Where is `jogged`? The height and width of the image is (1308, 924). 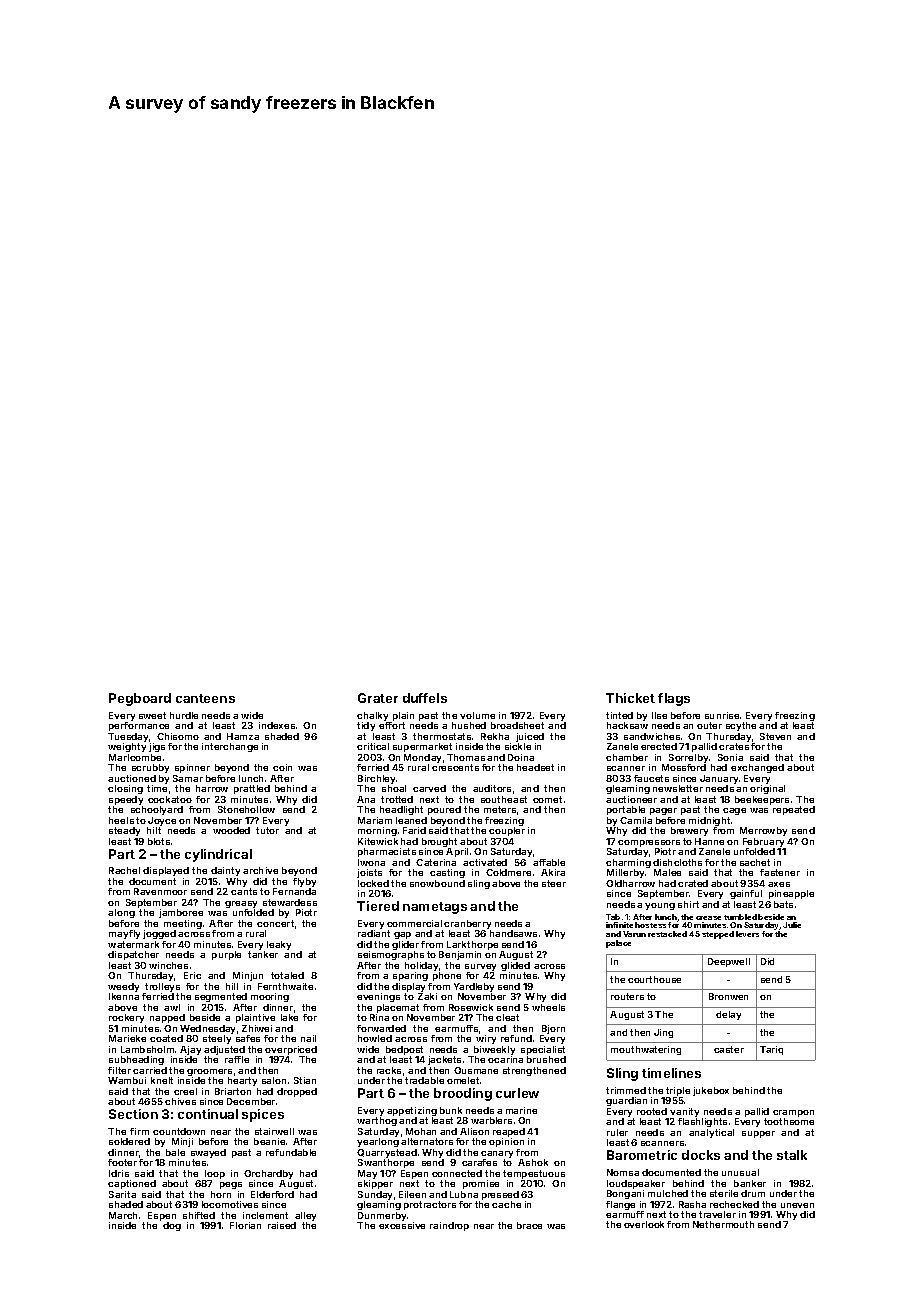 jogged is located at coordinates (159, 934).
